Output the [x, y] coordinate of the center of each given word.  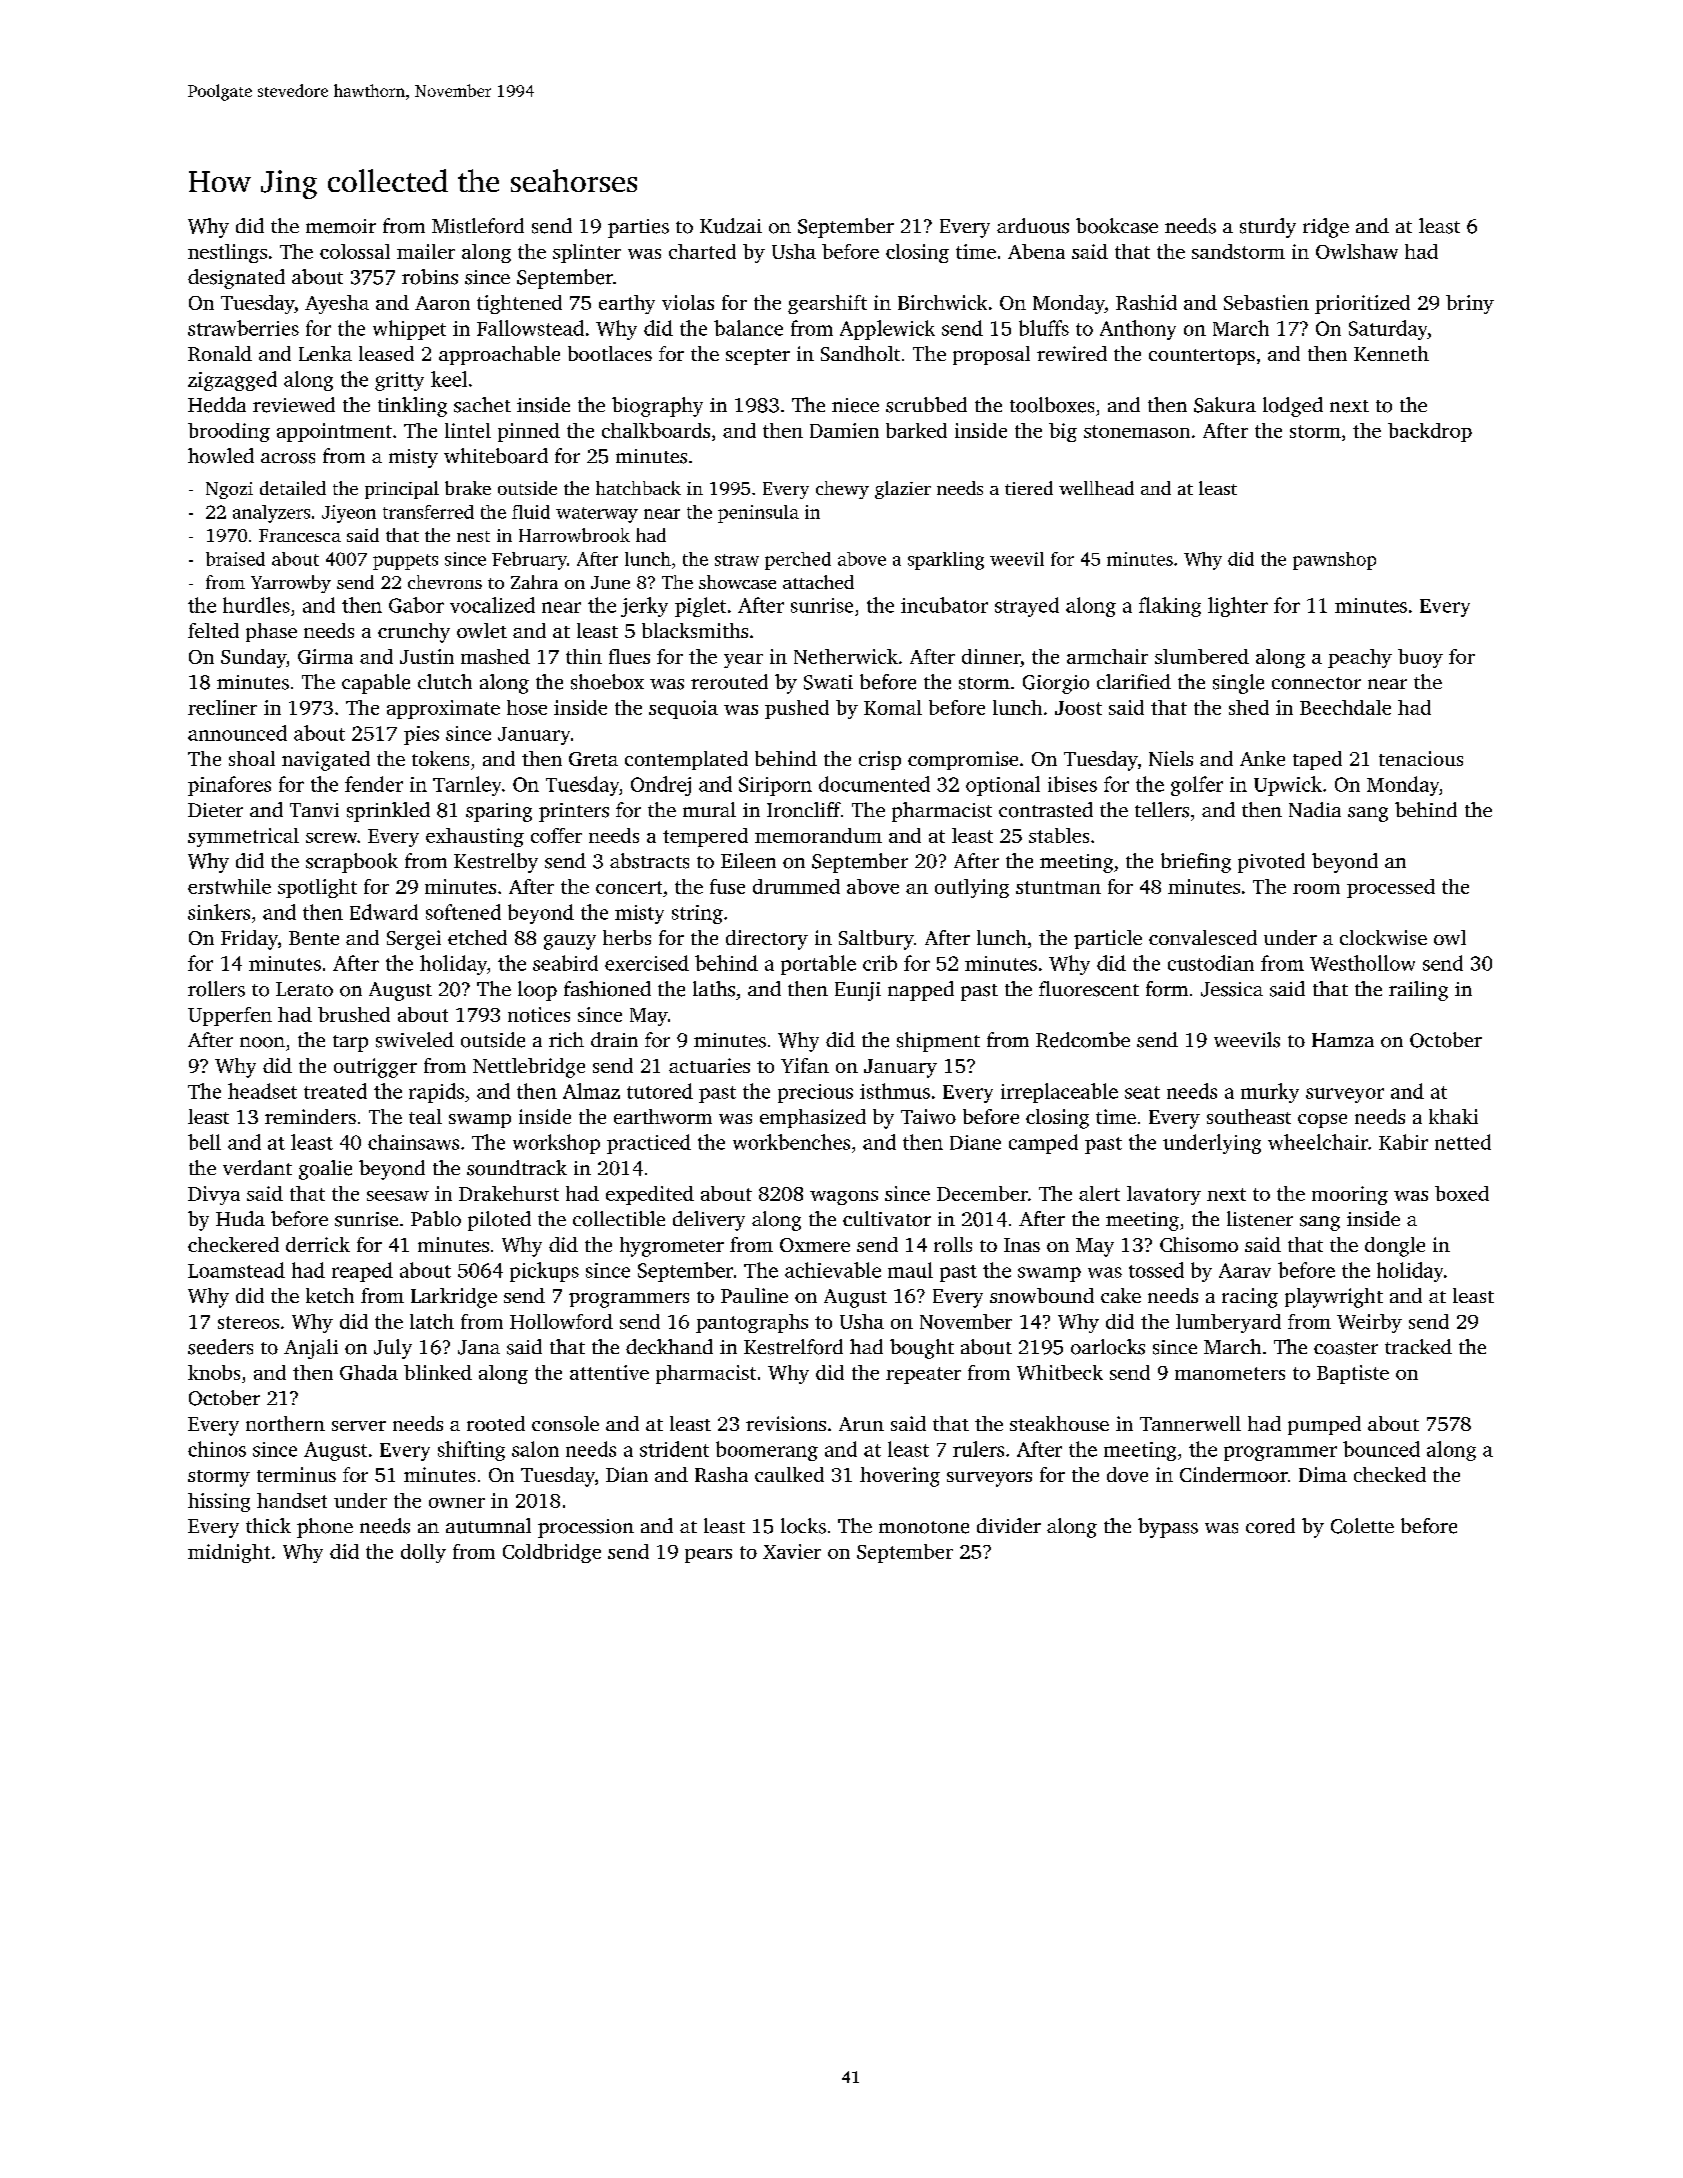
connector [1316, 683]
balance [748, 328]
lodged [1293, 407]
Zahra [534, 582]
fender [374, 784]
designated [236, 279]
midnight [229, 1553]
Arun [861, 1424]
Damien [844, 430]
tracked [1418, 1346]
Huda [240, 1218]
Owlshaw [1357, 251]
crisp [880, 760]
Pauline [754, 1295]
